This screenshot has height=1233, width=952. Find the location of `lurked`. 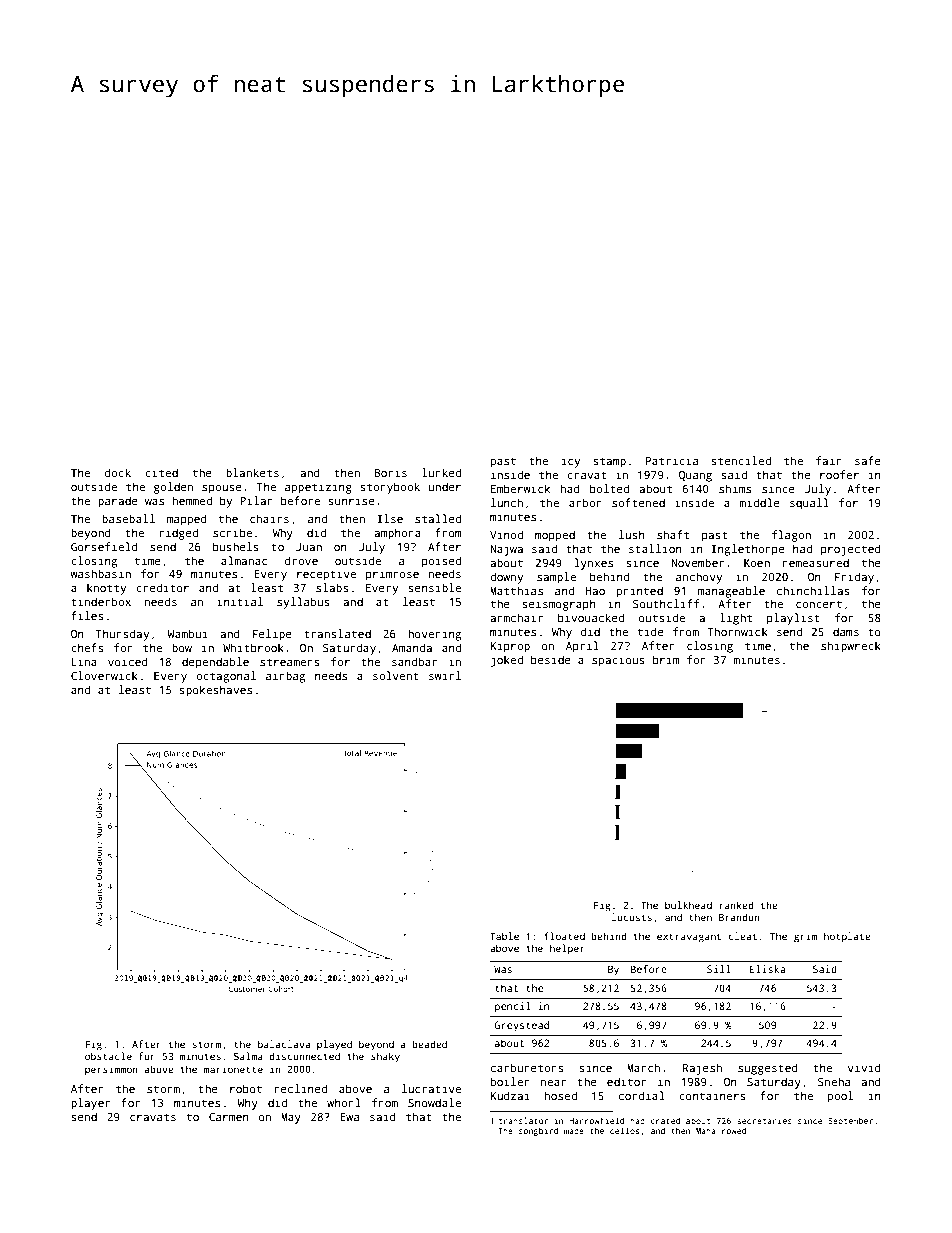

lurked is located at coordinates (441, 472).
